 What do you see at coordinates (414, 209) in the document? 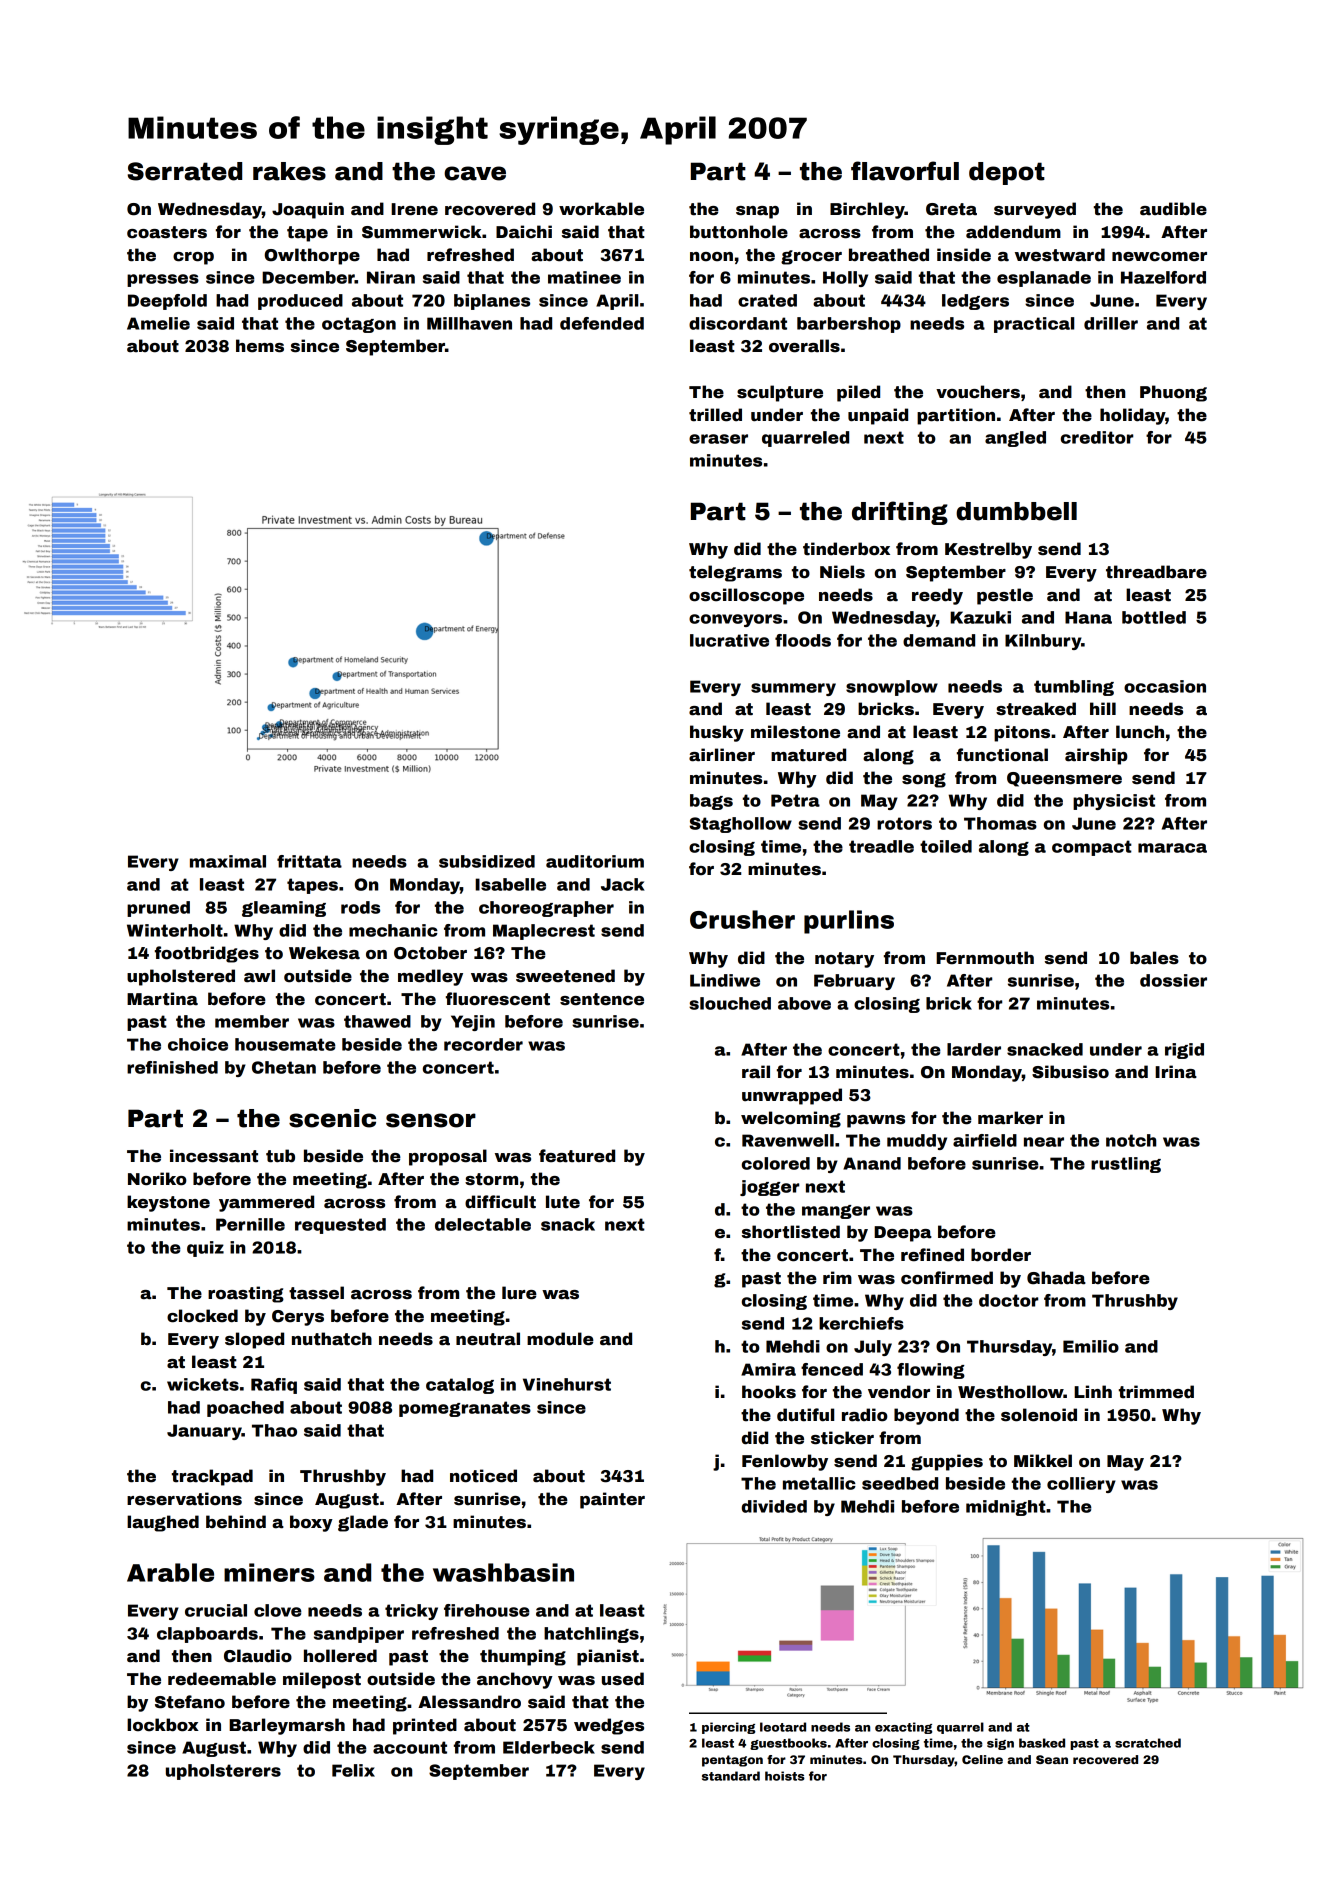
I see `Irene` at bounding box center [414, 209].
